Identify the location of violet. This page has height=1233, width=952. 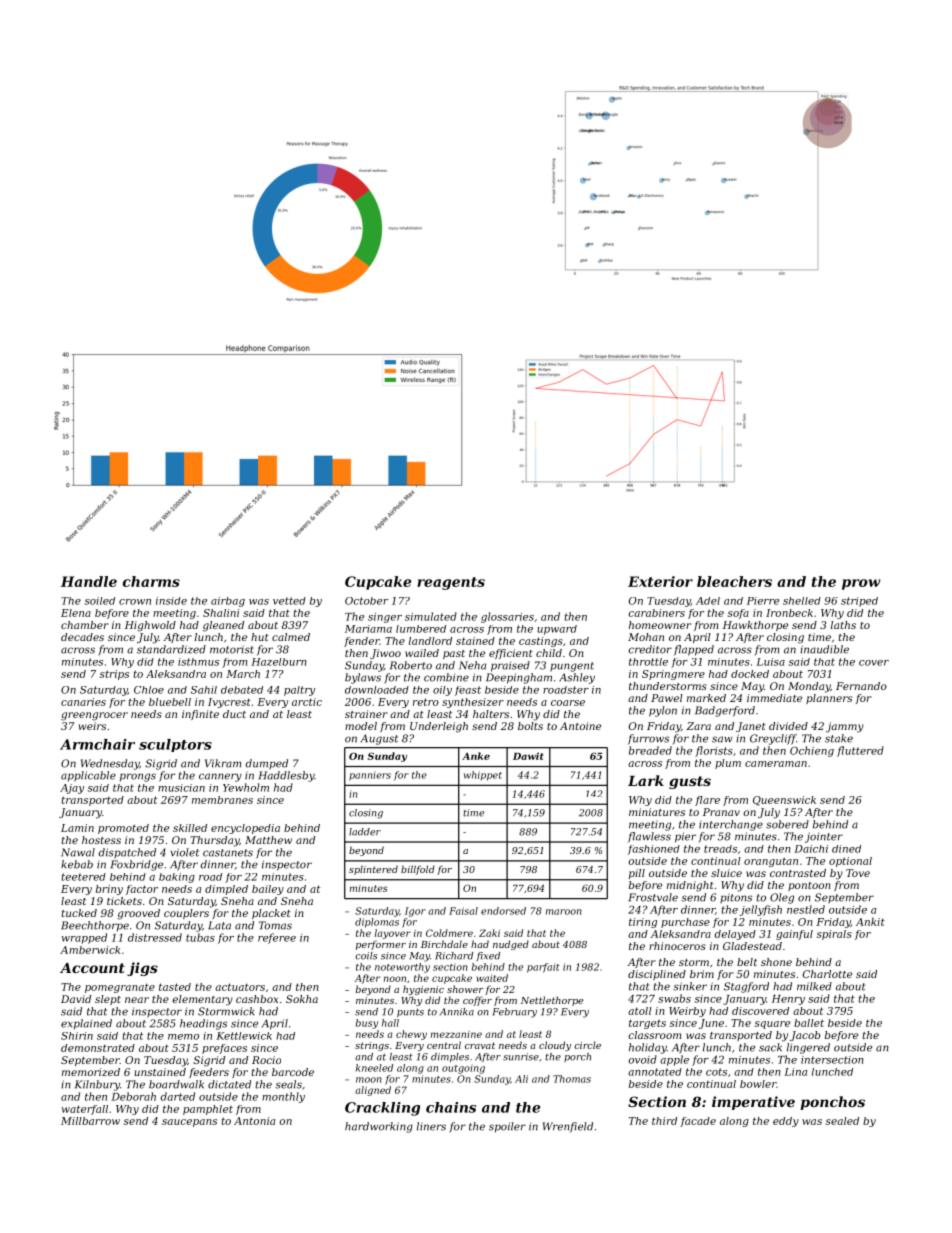
(185, 852).
